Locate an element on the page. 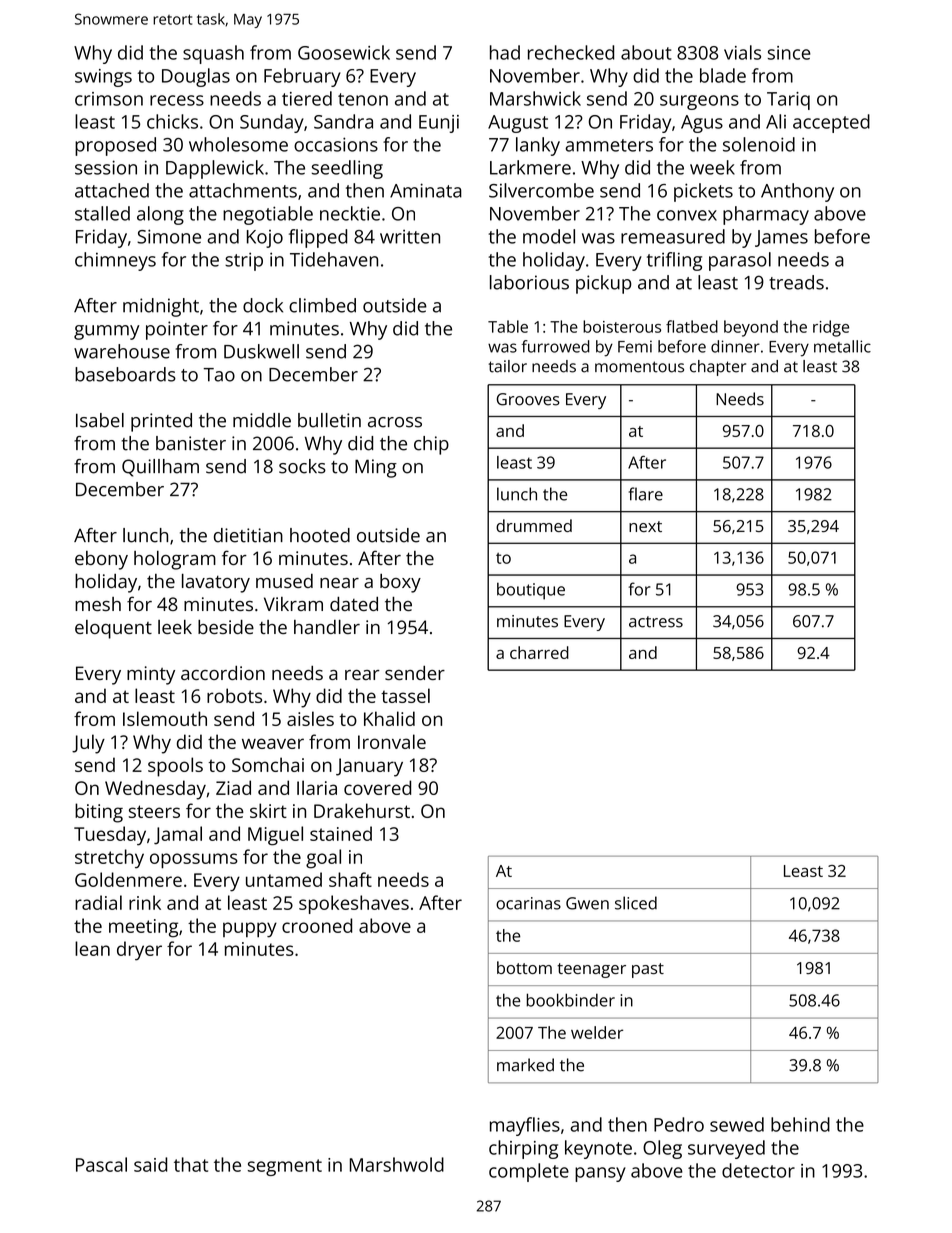 The width and height of the document is (952, 1233). squash is located at coordinates (213, 54).
